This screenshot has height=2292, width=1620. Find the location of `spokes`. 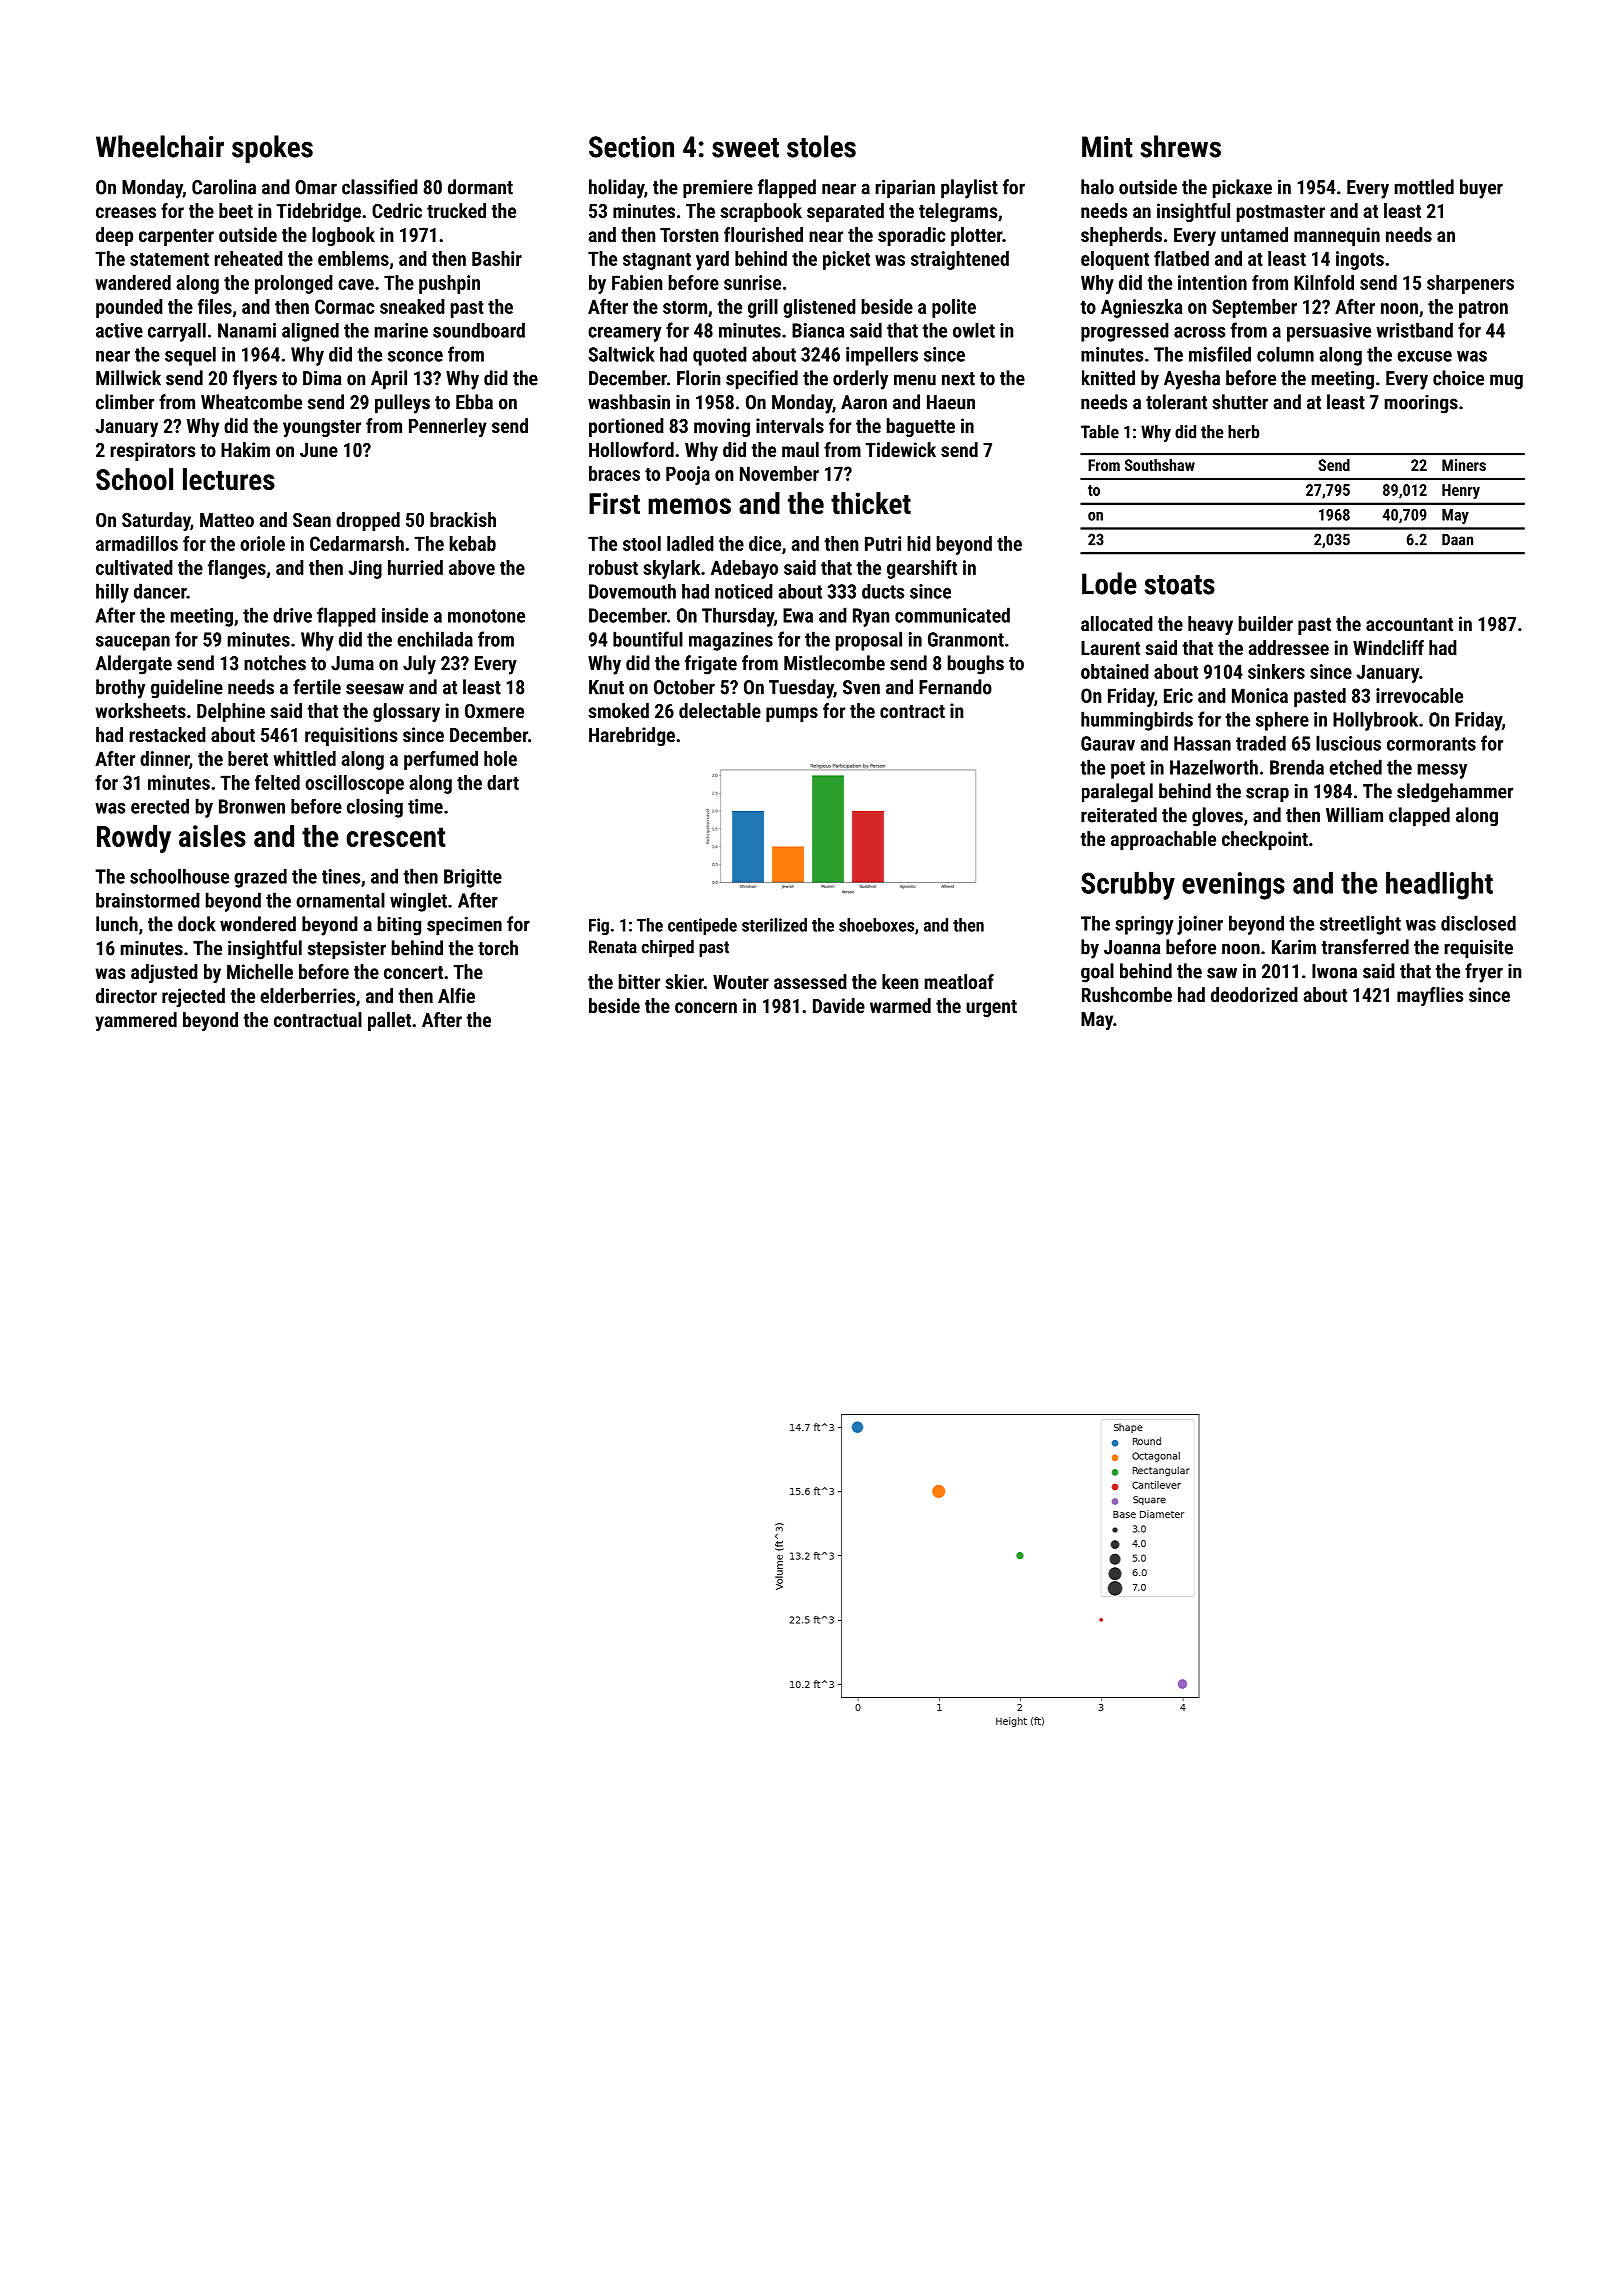

spokes is located at coordinates (272, 149).
